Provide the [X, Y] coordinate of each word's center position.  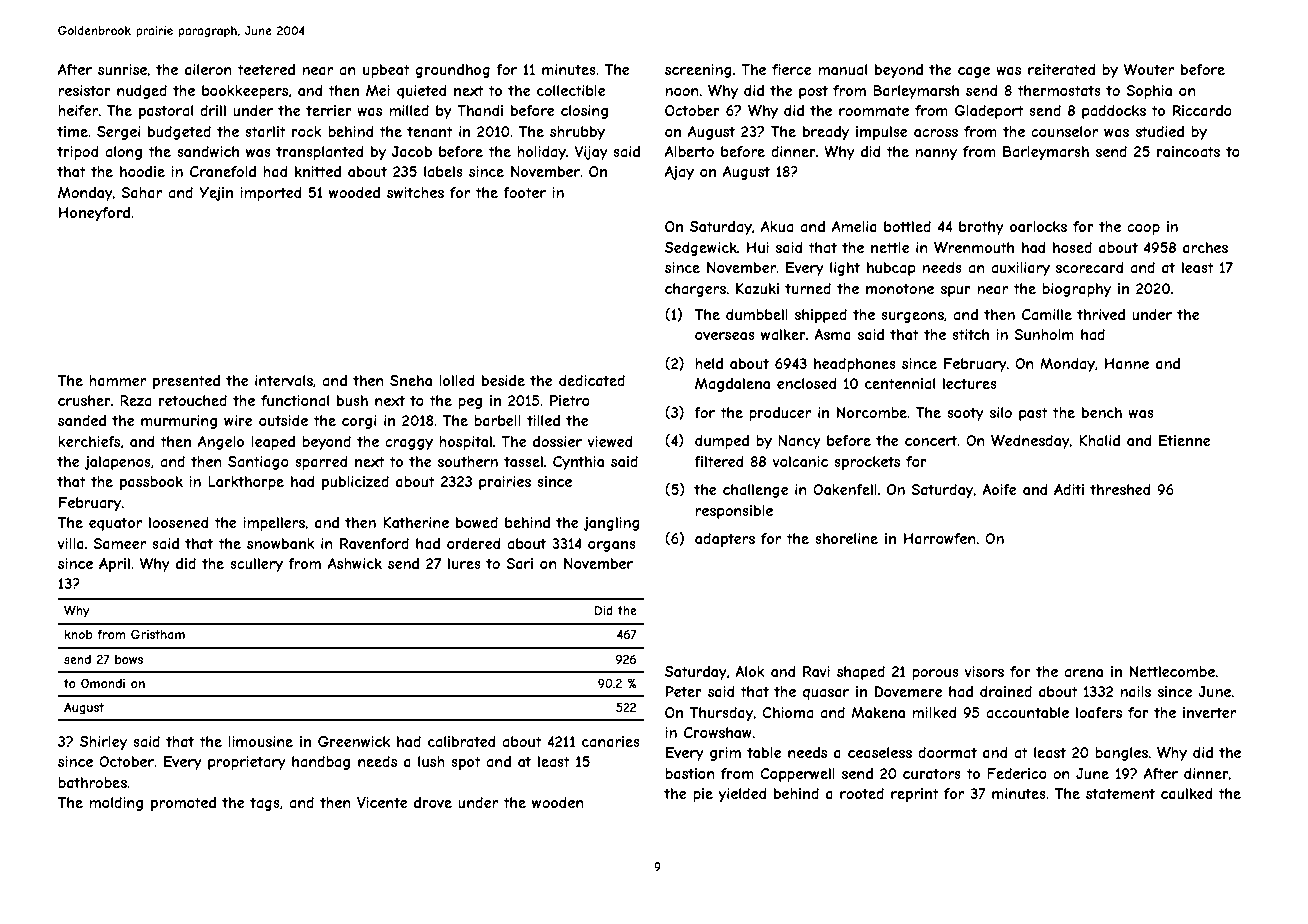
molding [116, 804]
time [72, 131]
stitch [970, 334]
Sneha [411, 380]
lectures [970, 383]
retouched [193, 400]
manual [842, 69]
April [114, 565]
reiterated [1061, 69]
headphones [855, 365]
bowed [477, 522]
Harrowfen [940, 538]
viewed [609, 441]
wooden [558, 802]
